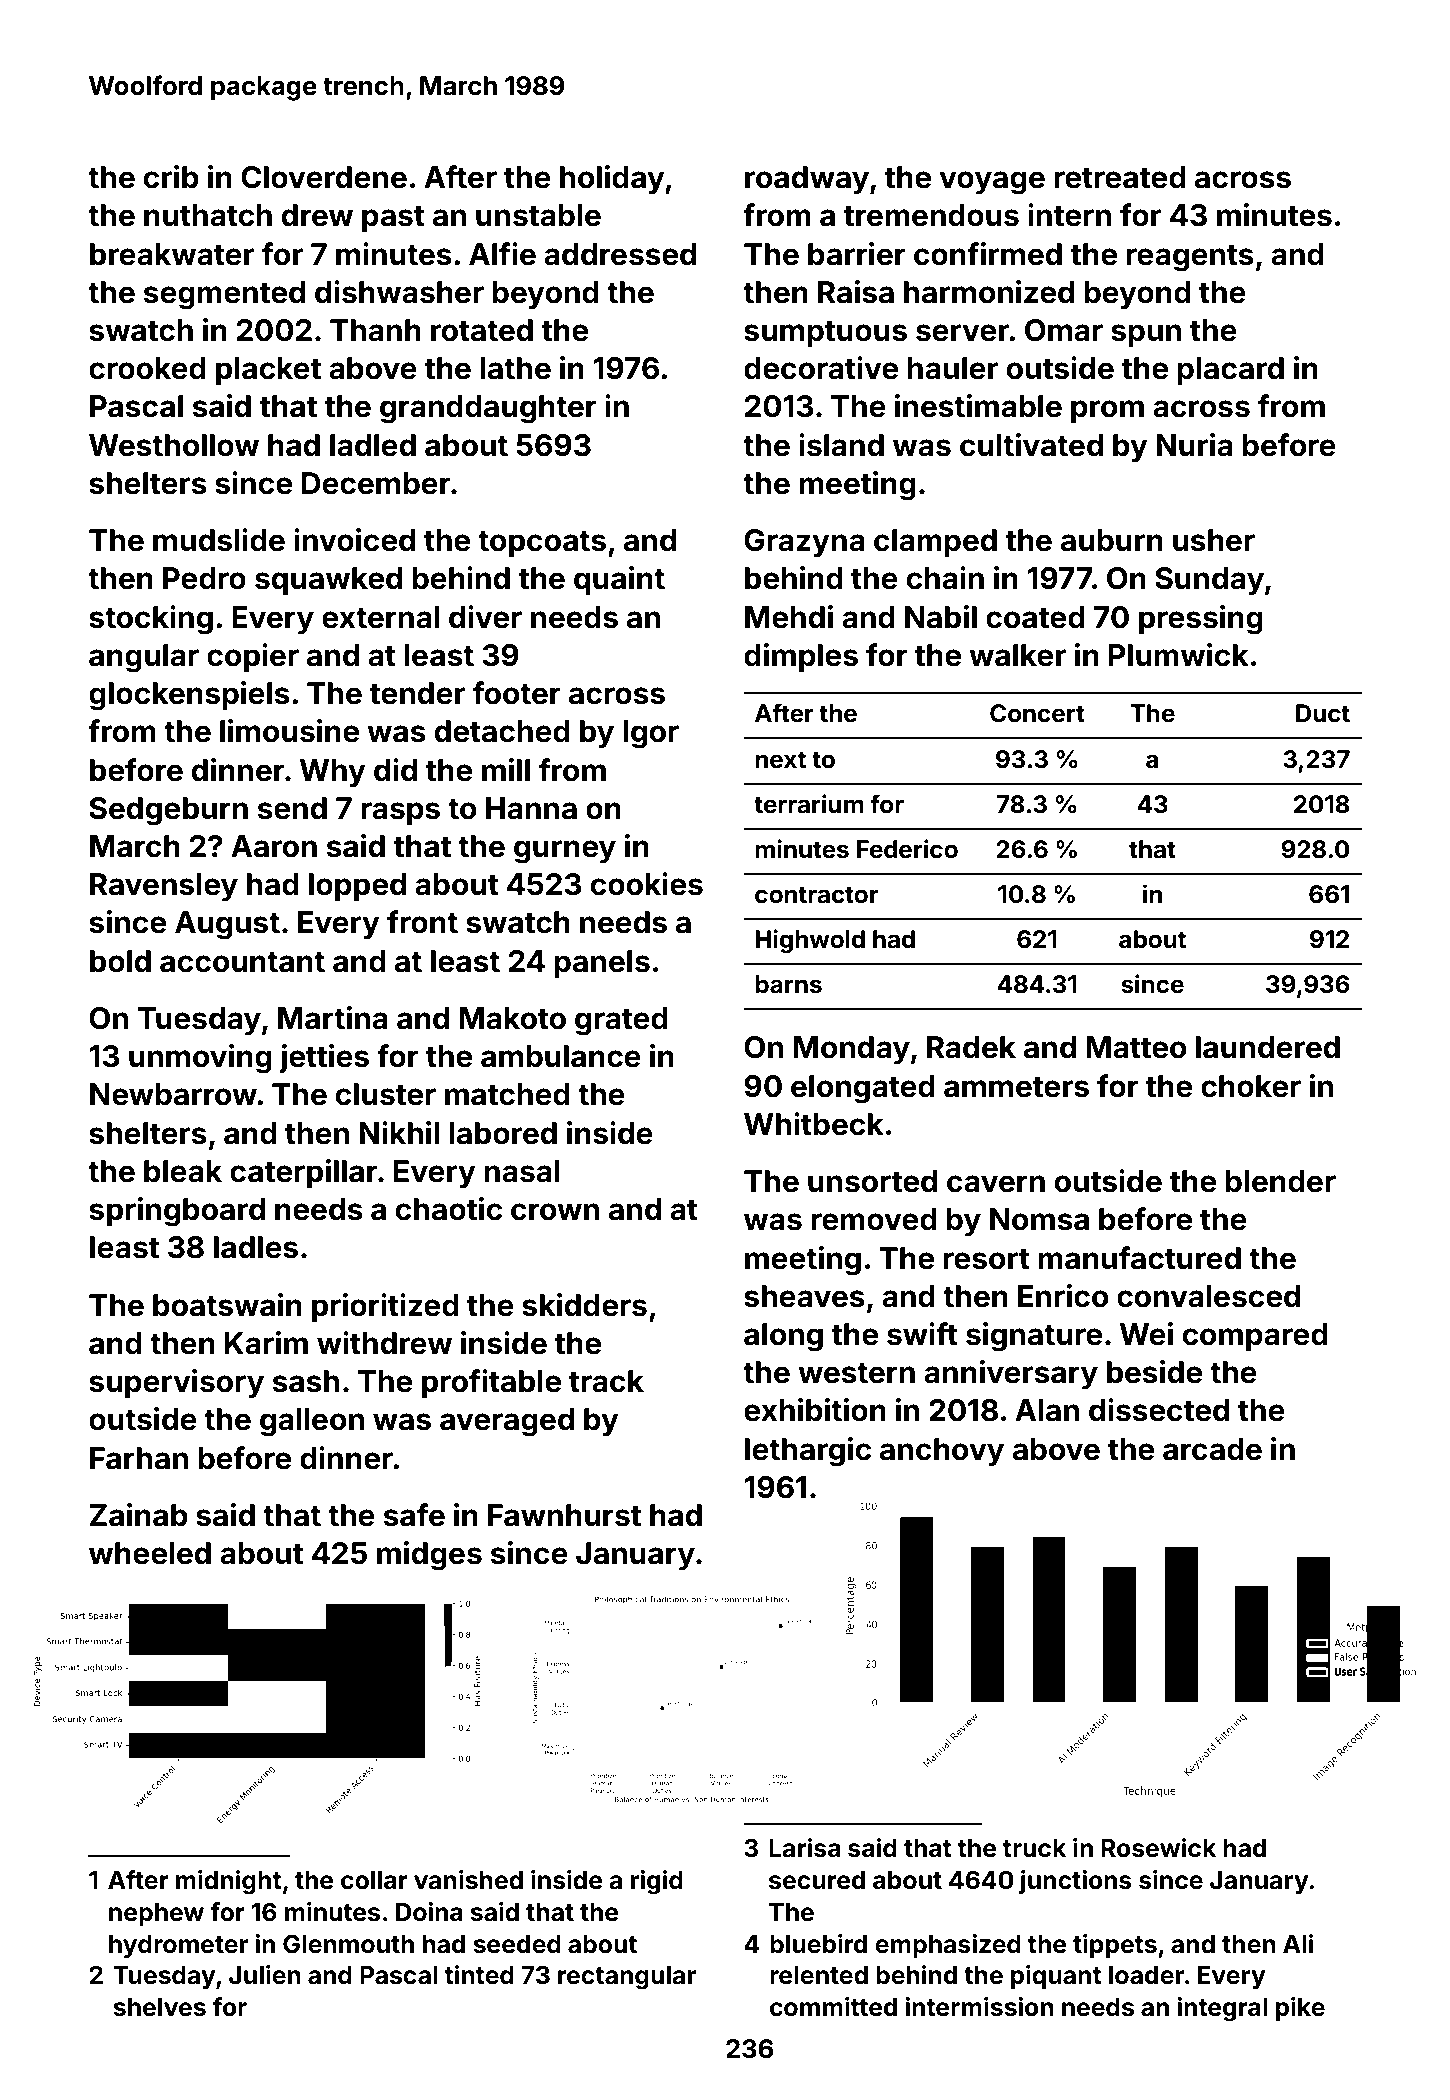 This screenshot has height=2100, width=1450. What do you see at coordinates (468, 1880) in the screenshot?
I see `vanished` at bounding box center [468, 1880].
